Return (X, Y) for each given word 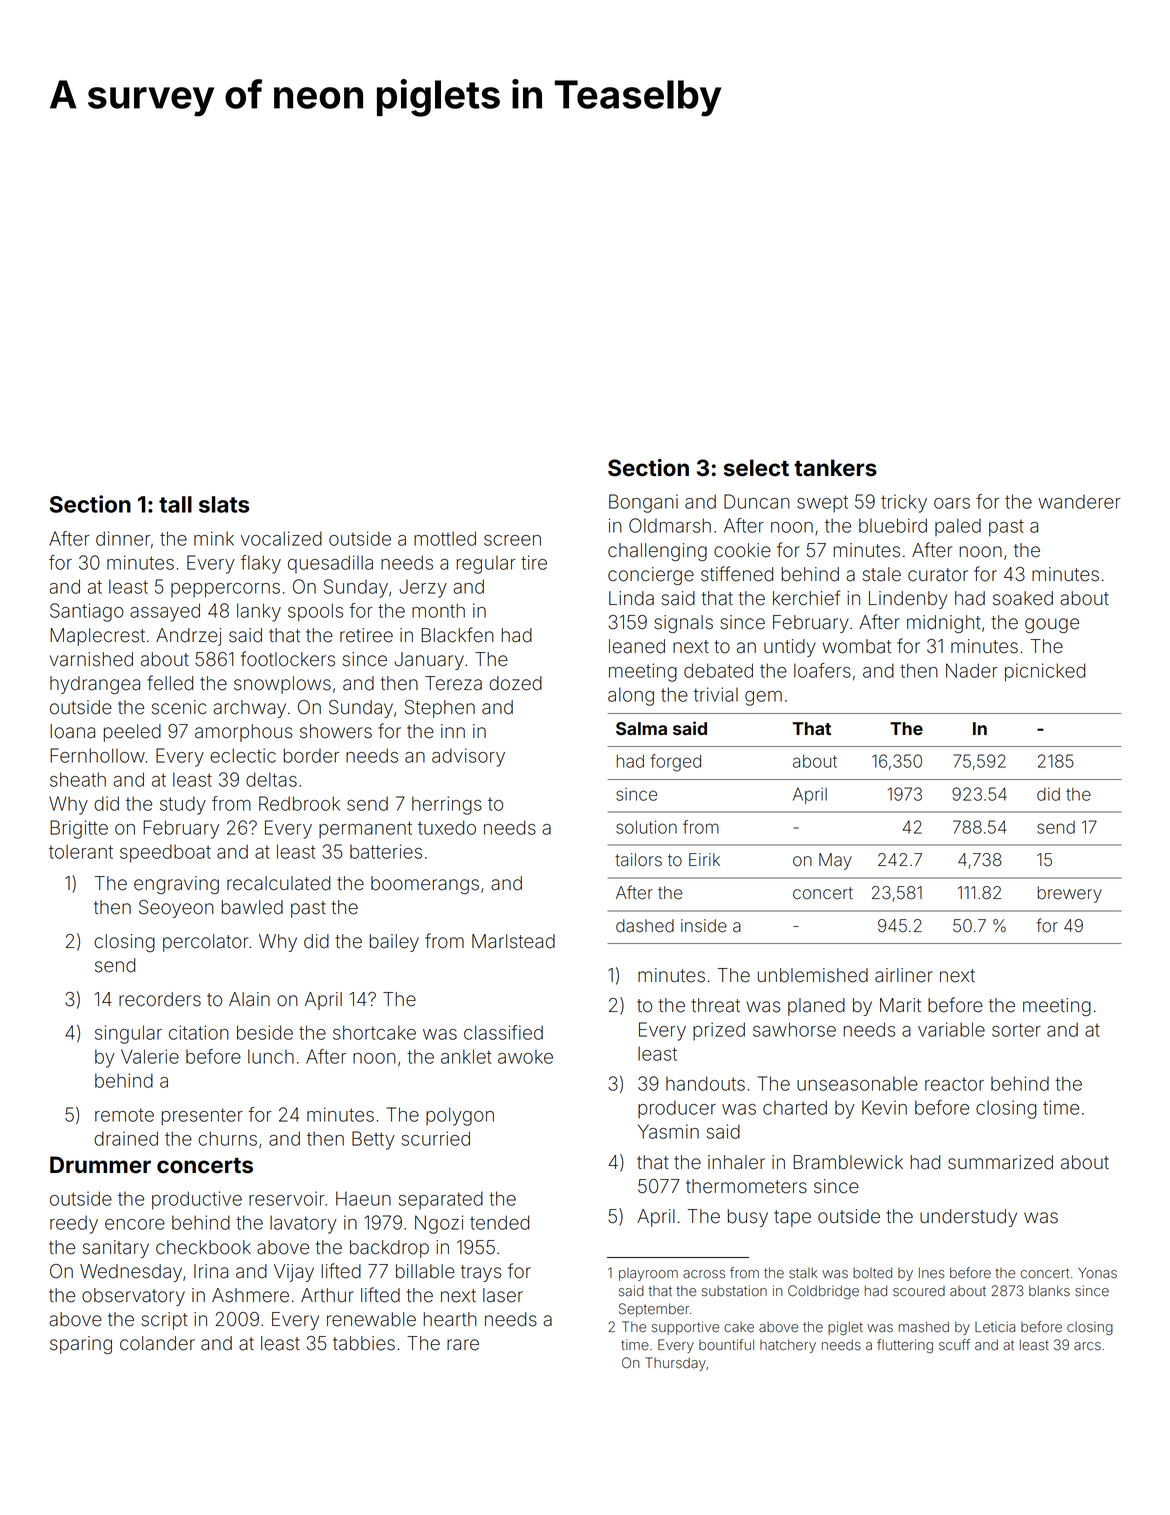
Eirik (704, 859)
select (756, 468)
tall (175, 504)
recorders (160, 999)
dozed (515, 683)
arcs (1087, 1346)
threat (715, 1005)
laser (503, 1295)
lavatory (303, 1224)
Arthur (327, 1295)
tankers (835, 468)
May (835, 861)
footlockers (288, 659)
